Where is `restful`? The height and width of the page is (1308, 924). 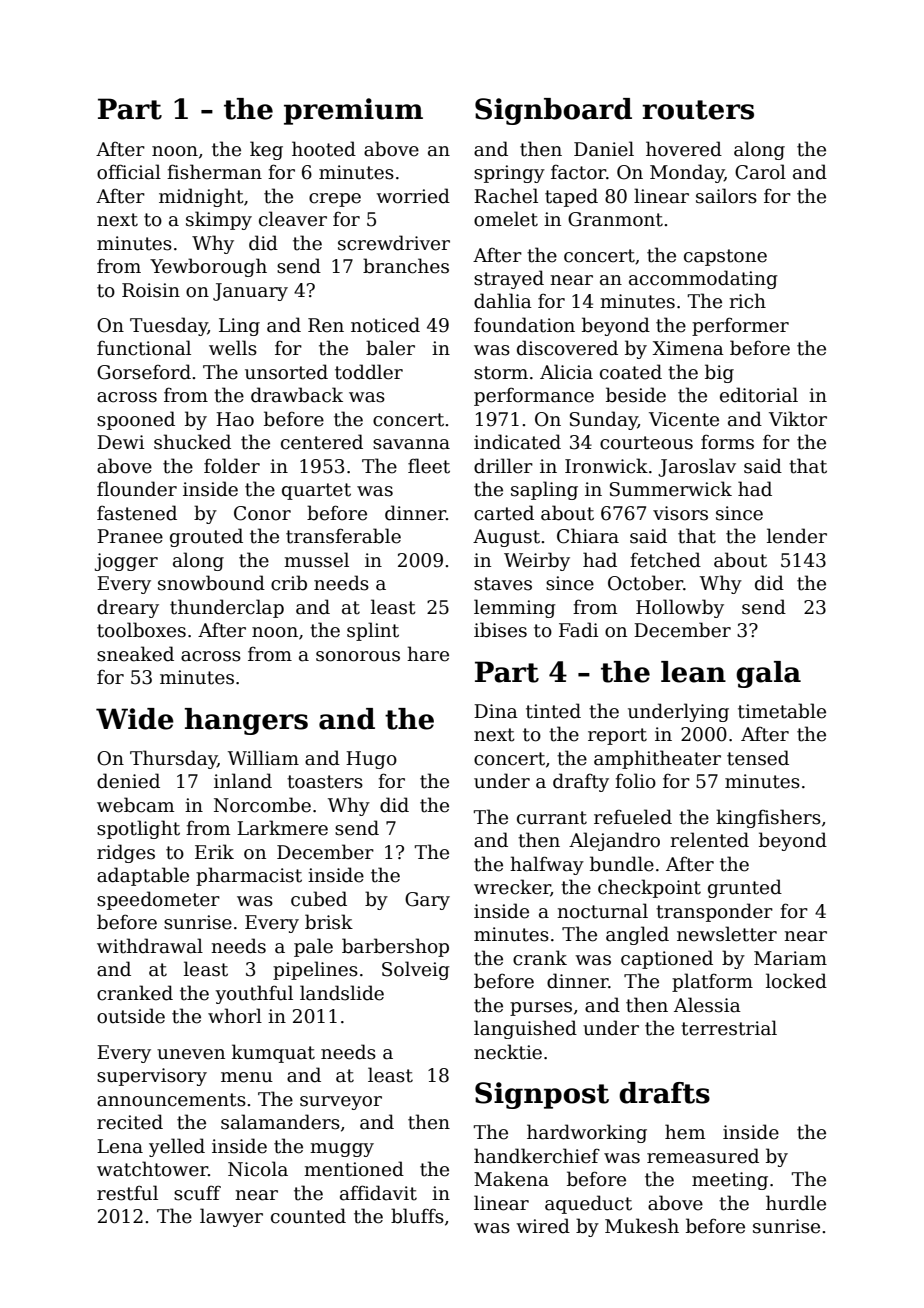
restful is located at coordinates (127, 1193).
